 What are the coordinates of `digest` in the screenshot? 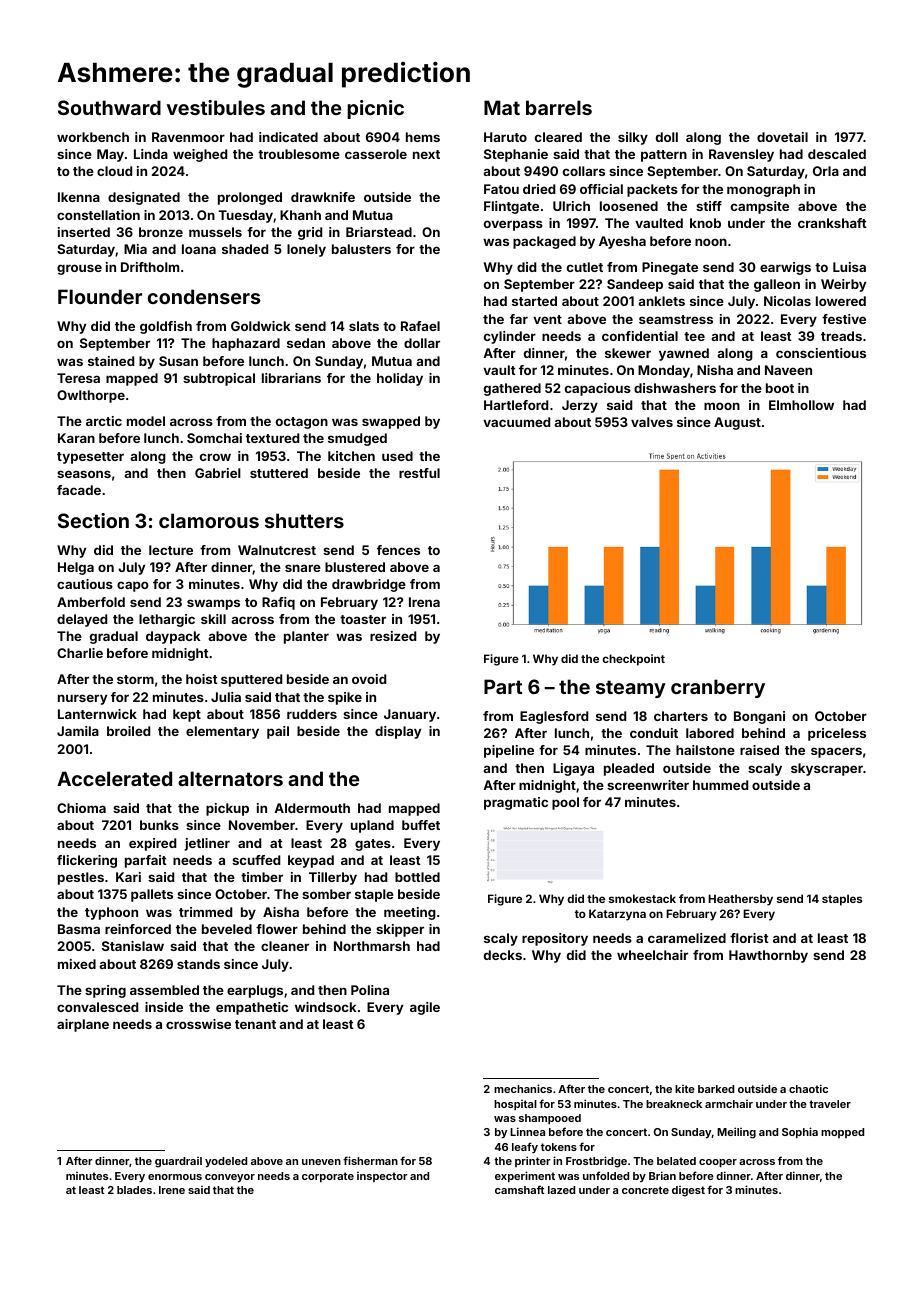 It's located at (688, 1191).
